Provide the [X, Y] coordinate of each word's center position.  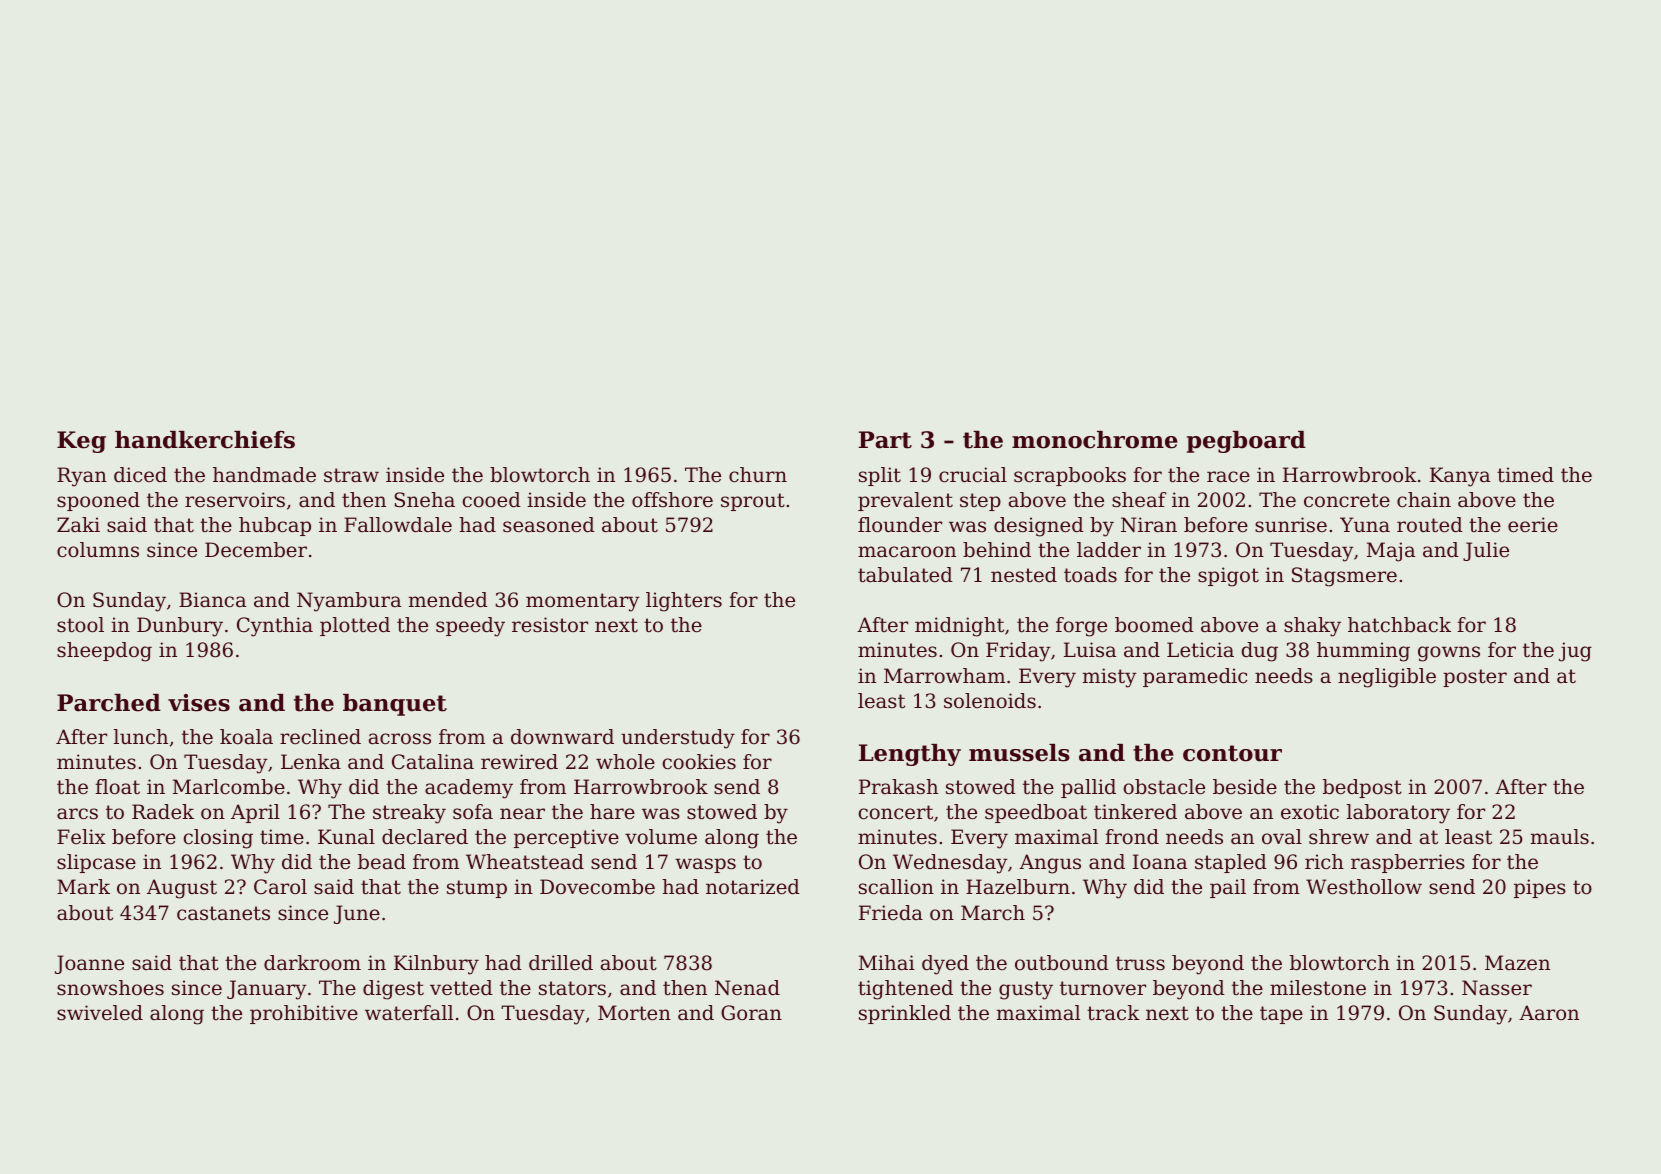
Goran [751, 1013]
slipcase [96, 863]
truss [1140, 963]
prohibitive [304, 1014]
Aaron [1549, 1013]
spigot [1228, 577]
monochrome [1095, 440]
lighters [684, 602]
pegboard [1246, 442]
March [993, 913]
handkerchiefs [205, 440]
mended [448, 600]
